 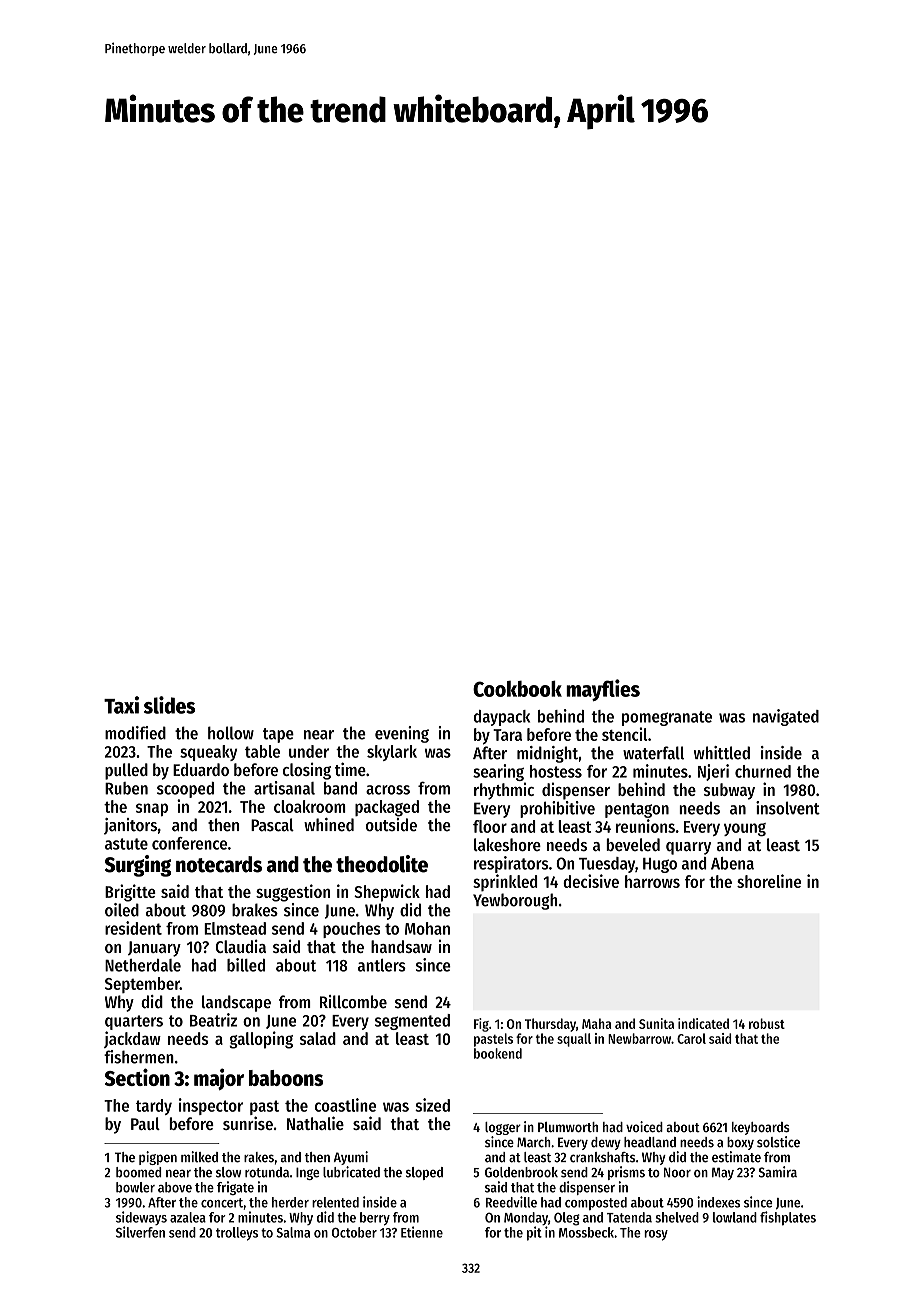 I want to click on robust, so click(x=767, y=1023).
